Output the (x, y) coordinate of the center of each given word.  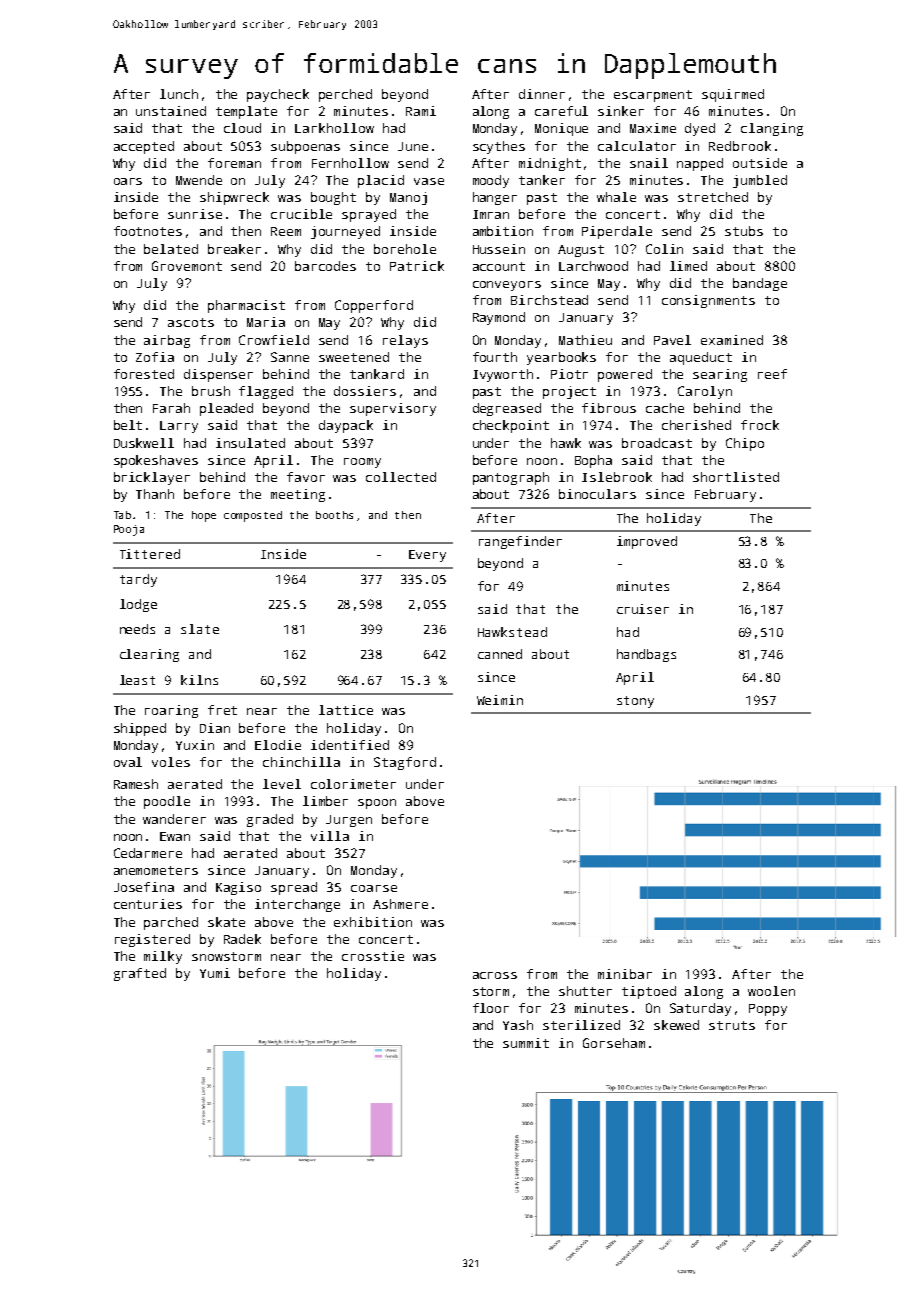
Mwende (199, 180)
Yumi (215, 973)
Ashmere (400, 904)
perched (345, 95)
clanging (772, 129)
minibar (625, 974)
